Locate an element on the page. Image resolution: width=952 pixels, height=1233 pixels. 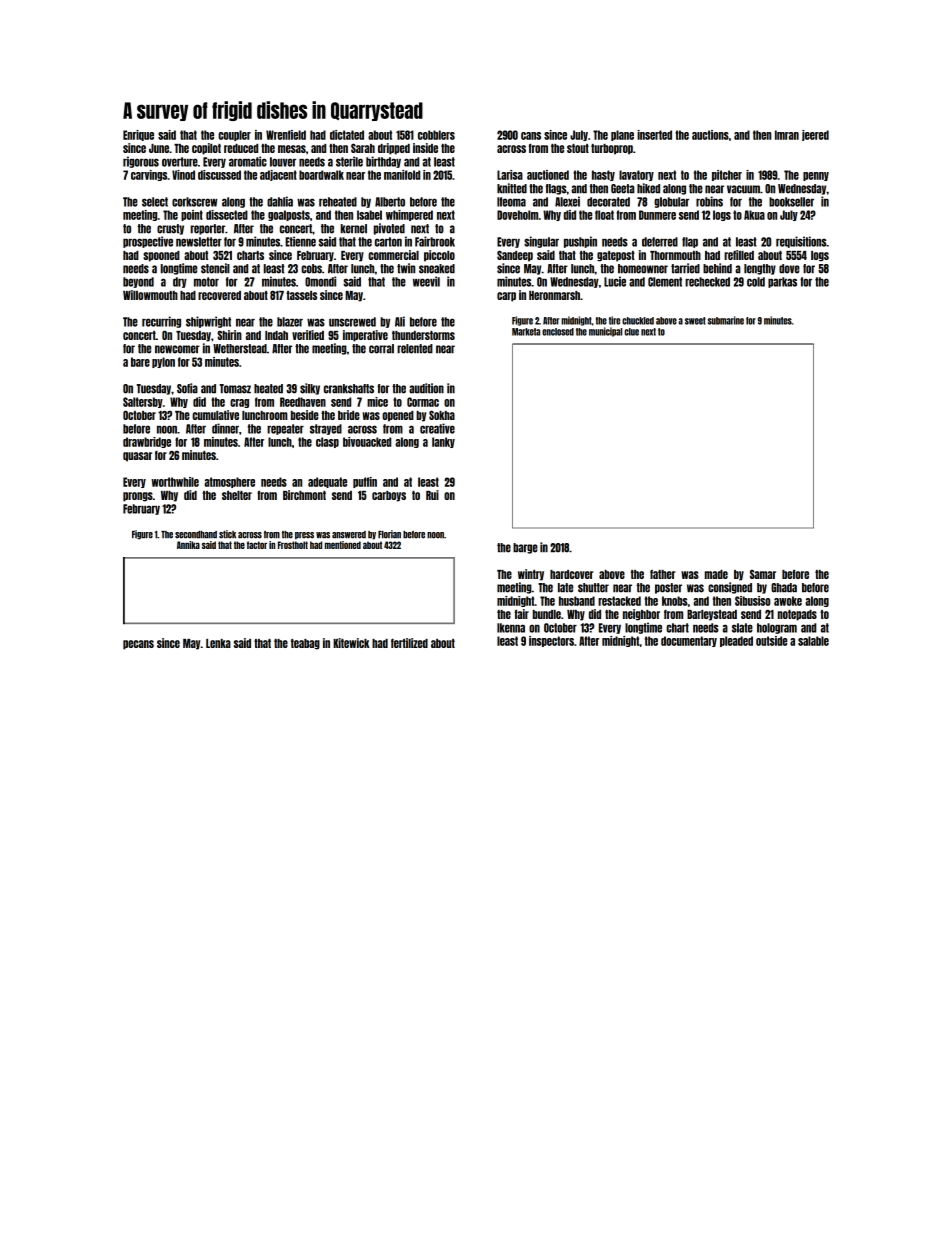
goalposts is located at coordinates (289, 215).
